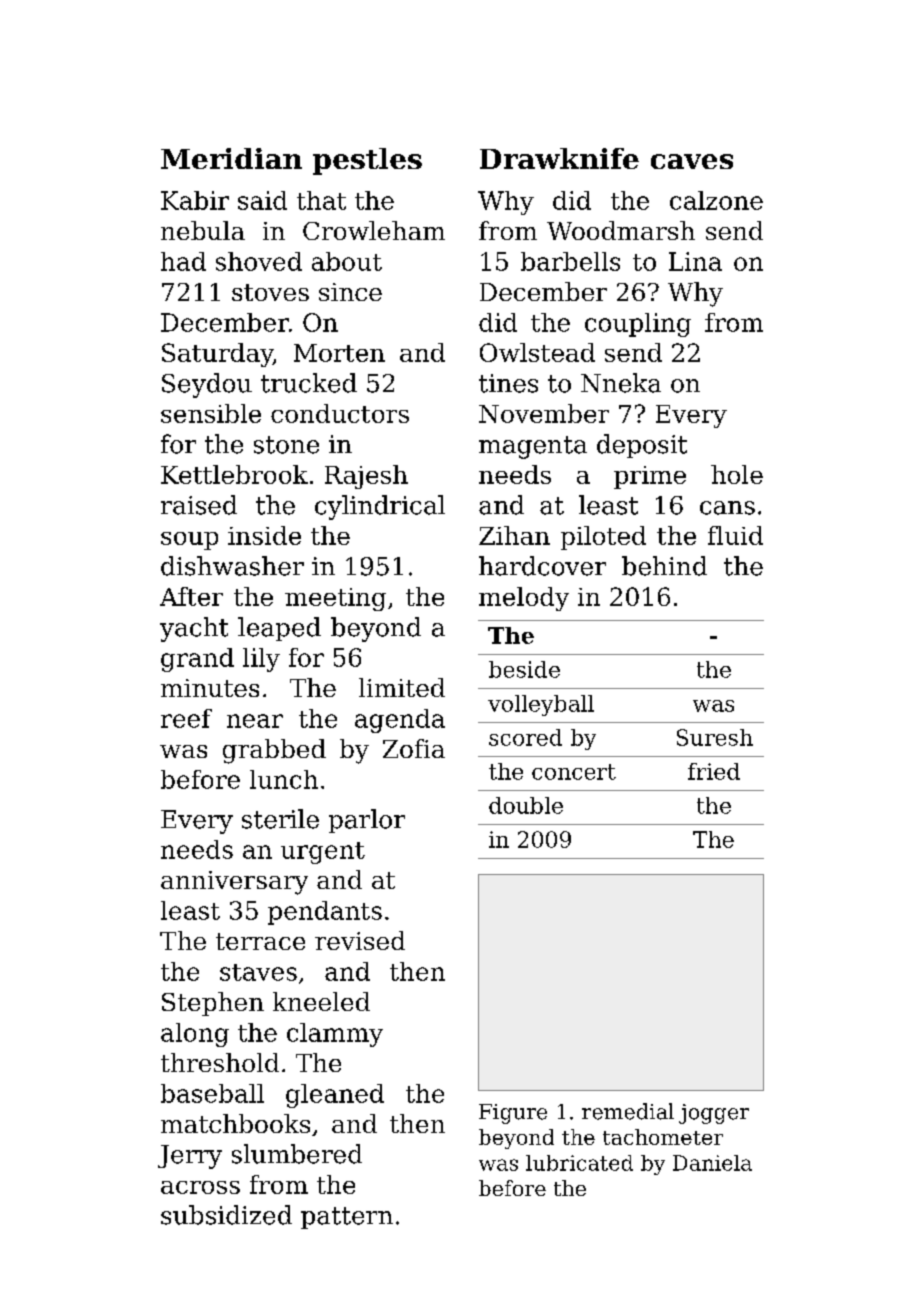 The width and height of the screenshot is (924, 1311). What do you see at coordinates (234, 474) in the screenshot?
I see `Kettlebrook` at bounding box center [234, 474].
